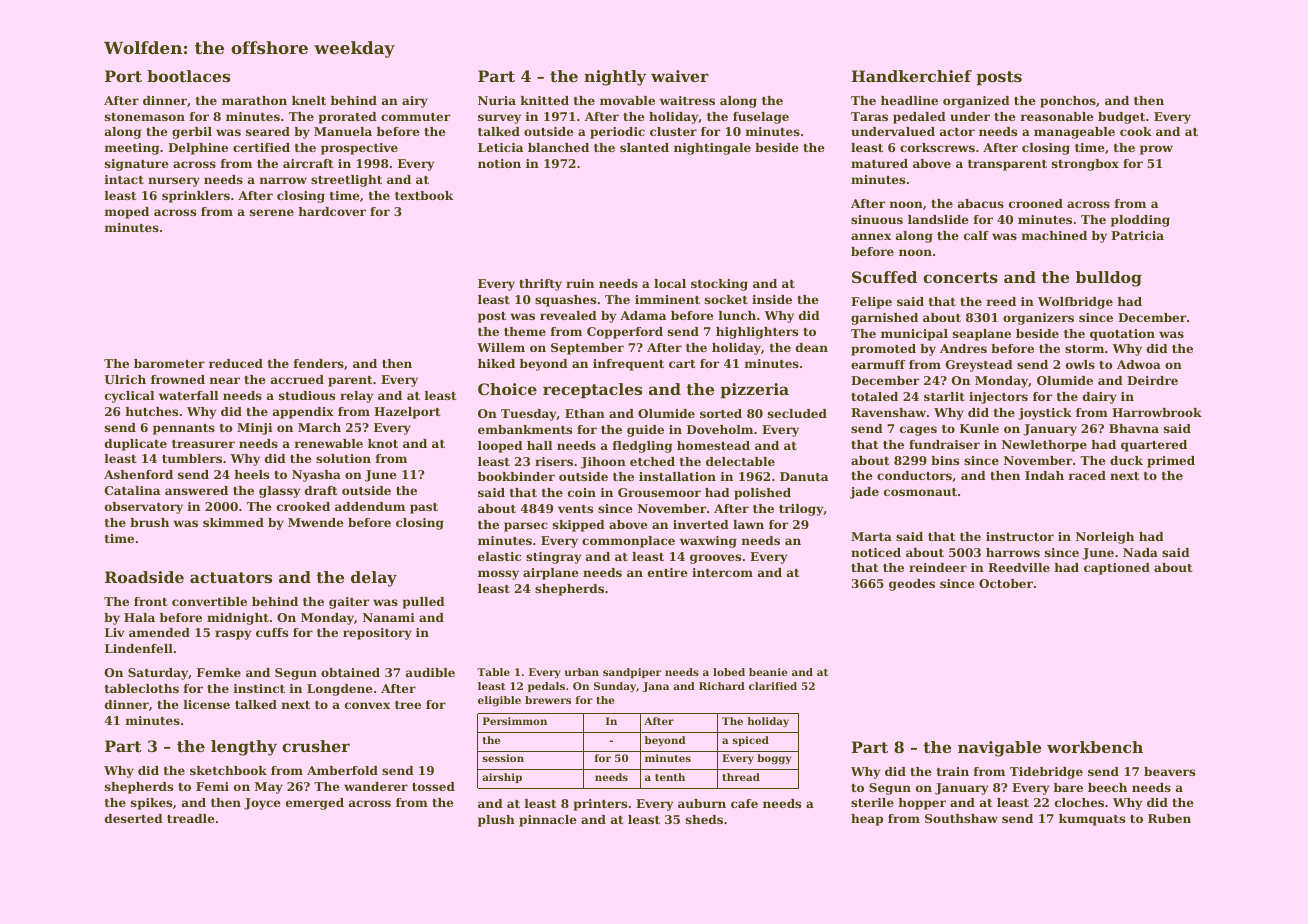 This document has height=924, width=1308. What do you see at coordinates (540, 285) in the document?
I see `thrifty` at bounding box center [540, 285].
